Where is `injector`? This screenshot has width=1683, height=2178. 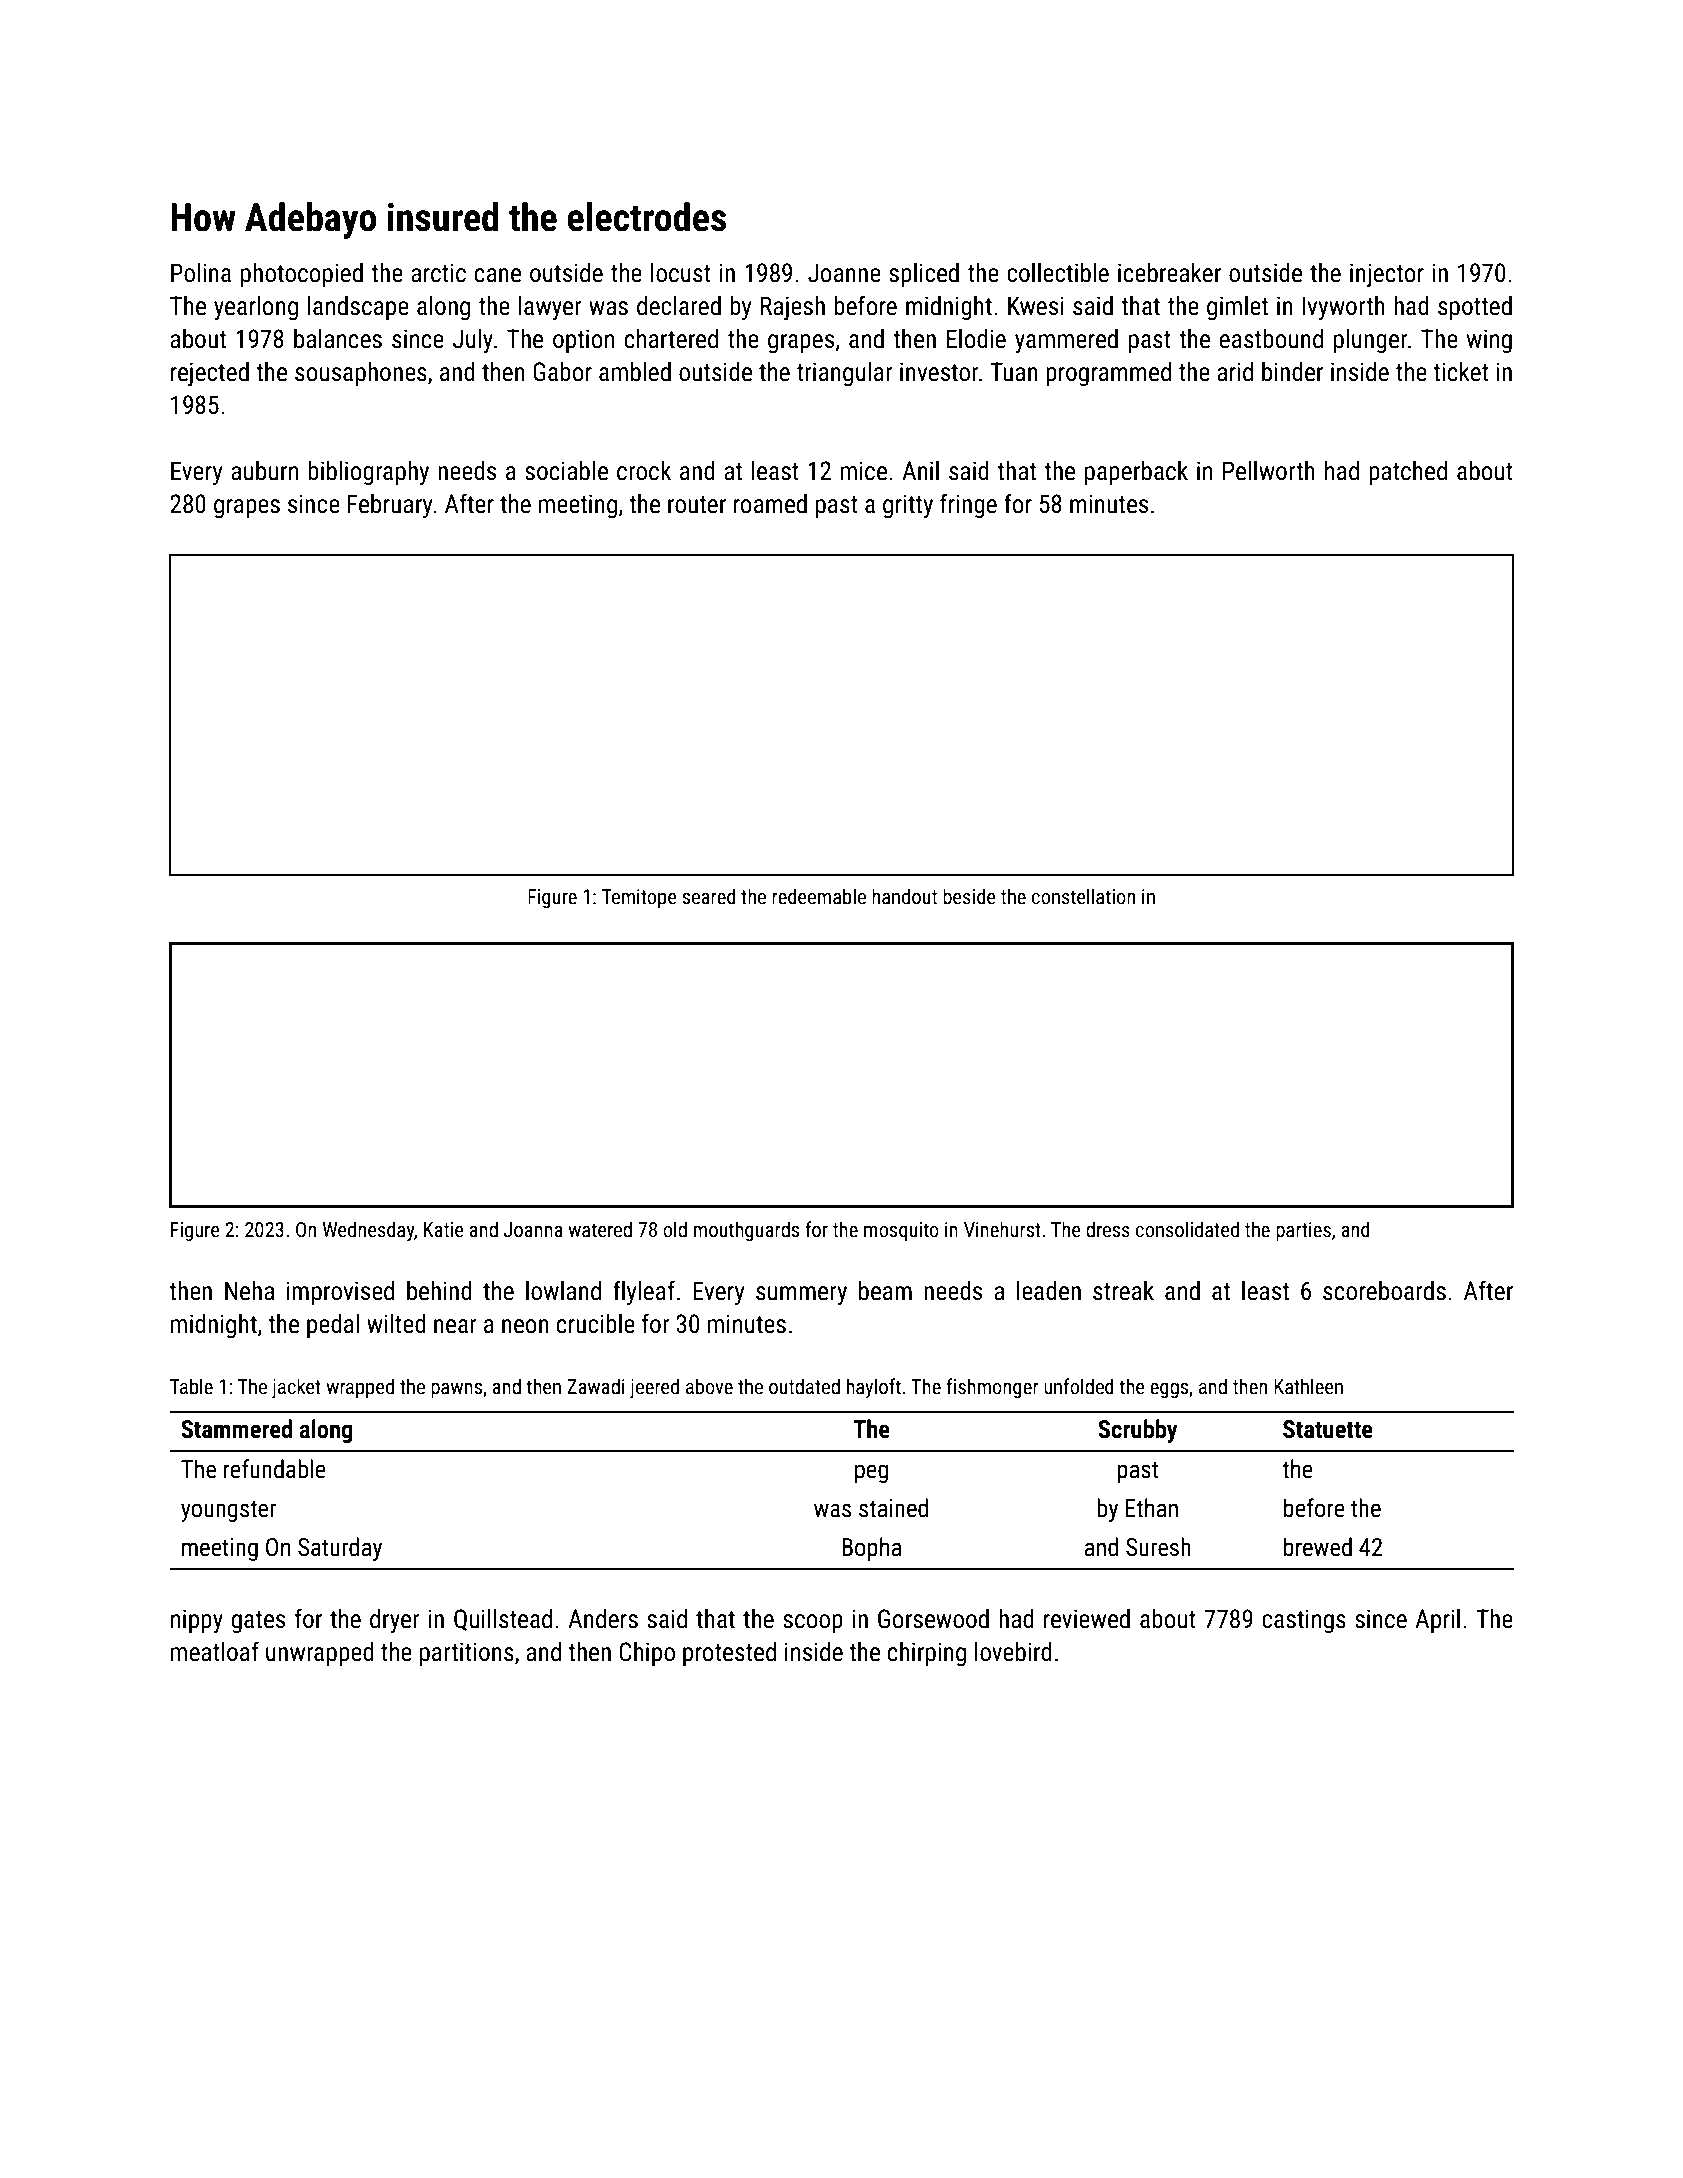 injector is located at coordinates (1387, 275).
